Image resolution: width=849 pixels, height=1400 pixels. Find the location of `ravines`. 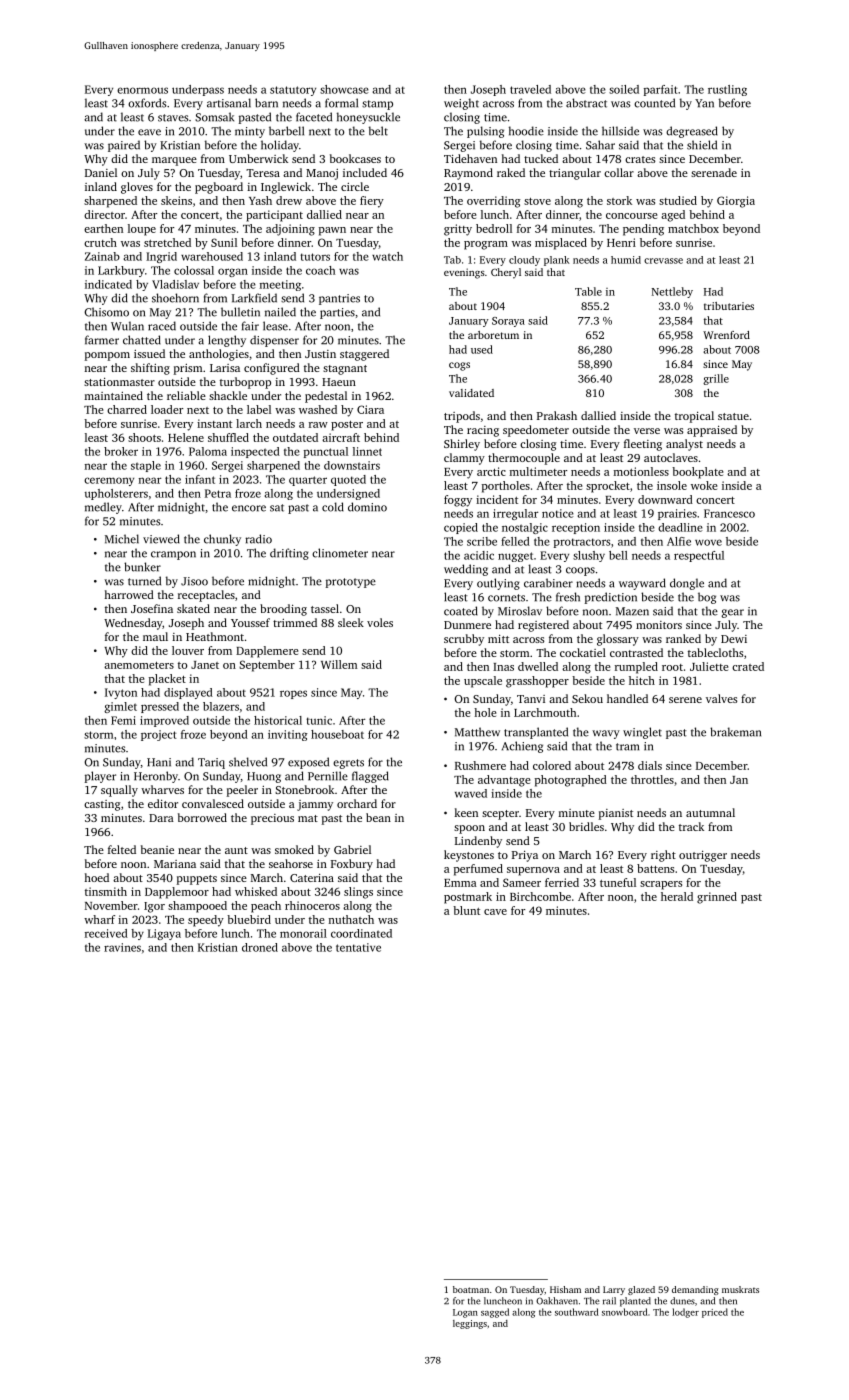

ravines is located at coordinates (122, 947).
